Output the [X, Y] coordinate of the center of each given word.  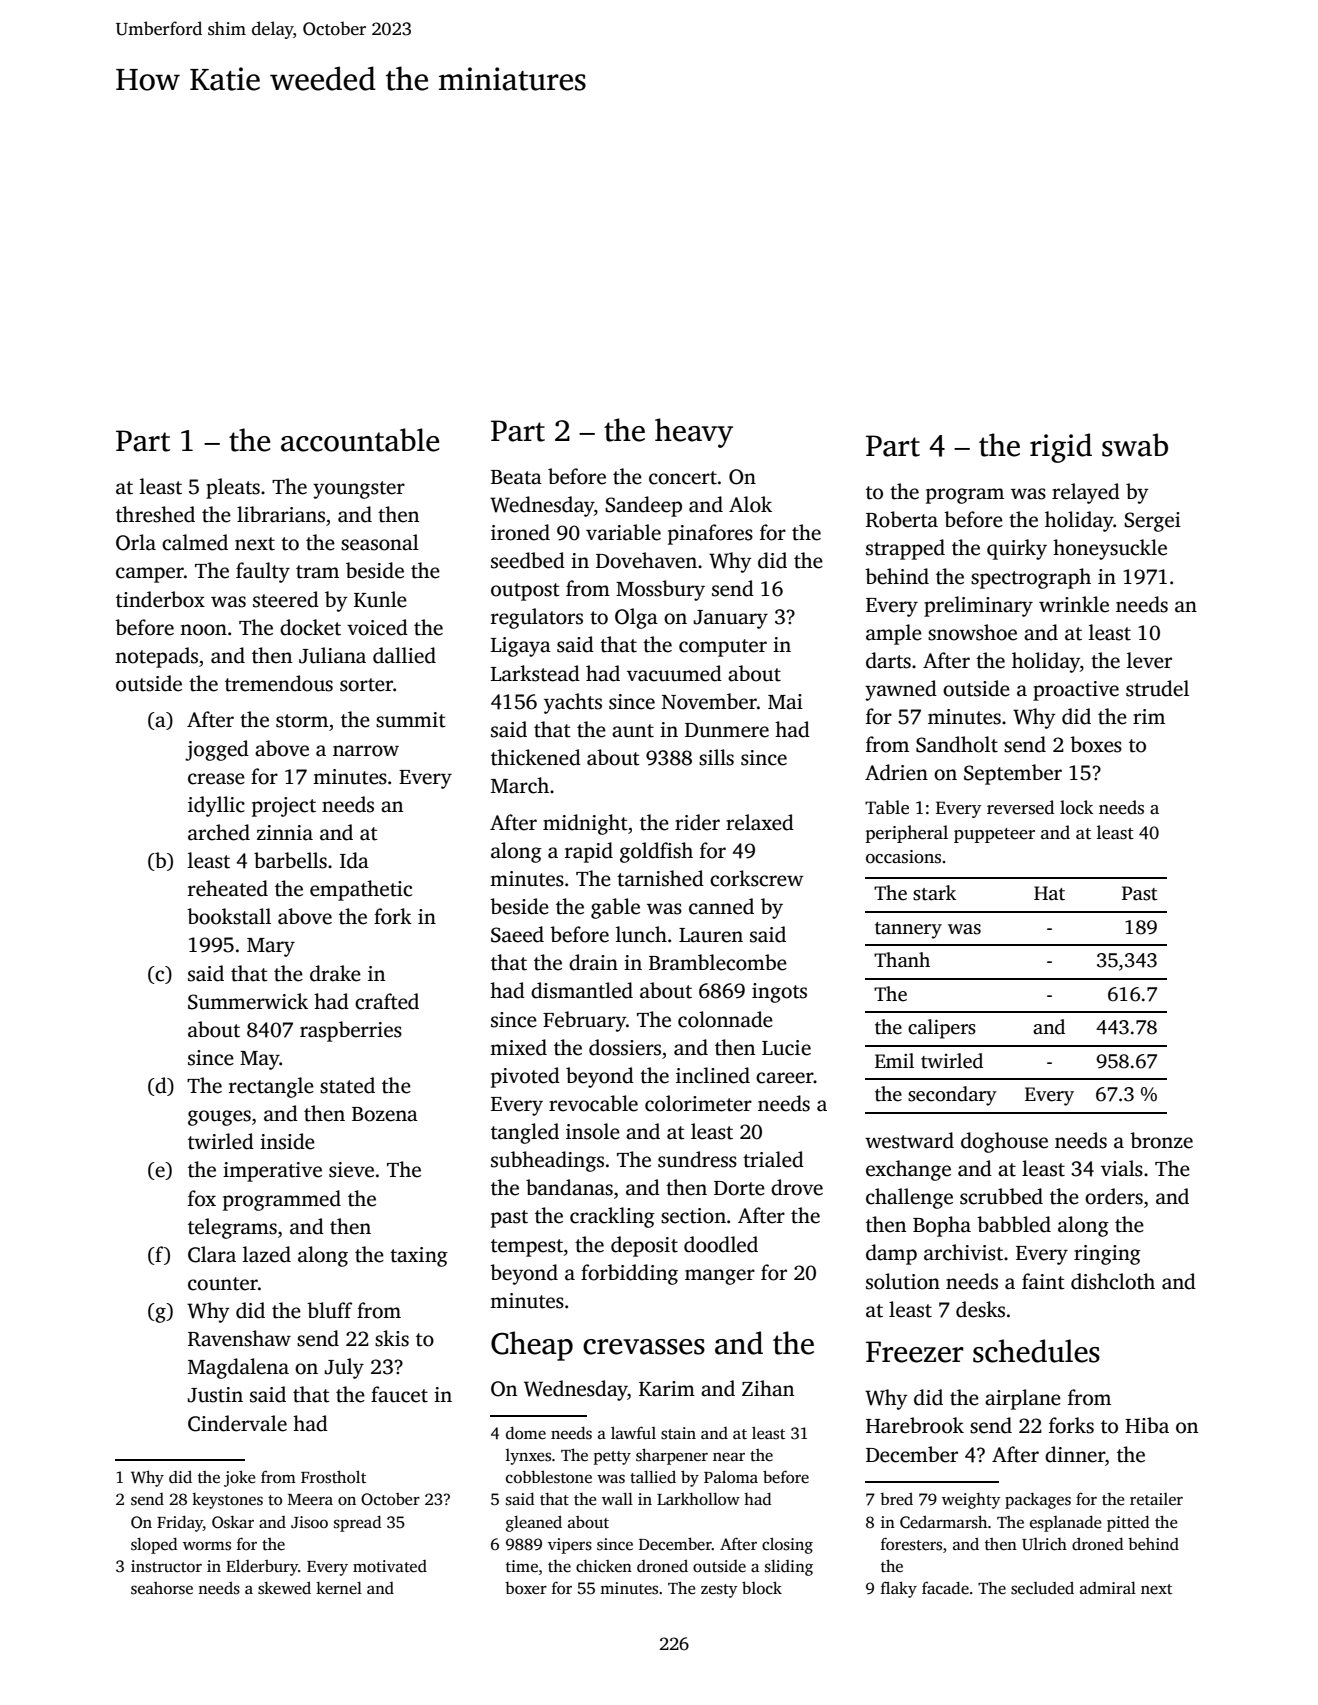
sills [716, 757]
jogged [217, 750]
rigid [1061, 448]
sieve [351, 1170]
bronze [1161, 1140]
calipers [942, 1029]
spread [357, 1523]
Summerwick [248, 1001]
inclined [713, 1075]
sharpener [672, 1456]
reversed [1020, 807]
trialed [773, 1159]
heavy [694, 433]
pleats [233, 488]
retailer [1156, 1499]
